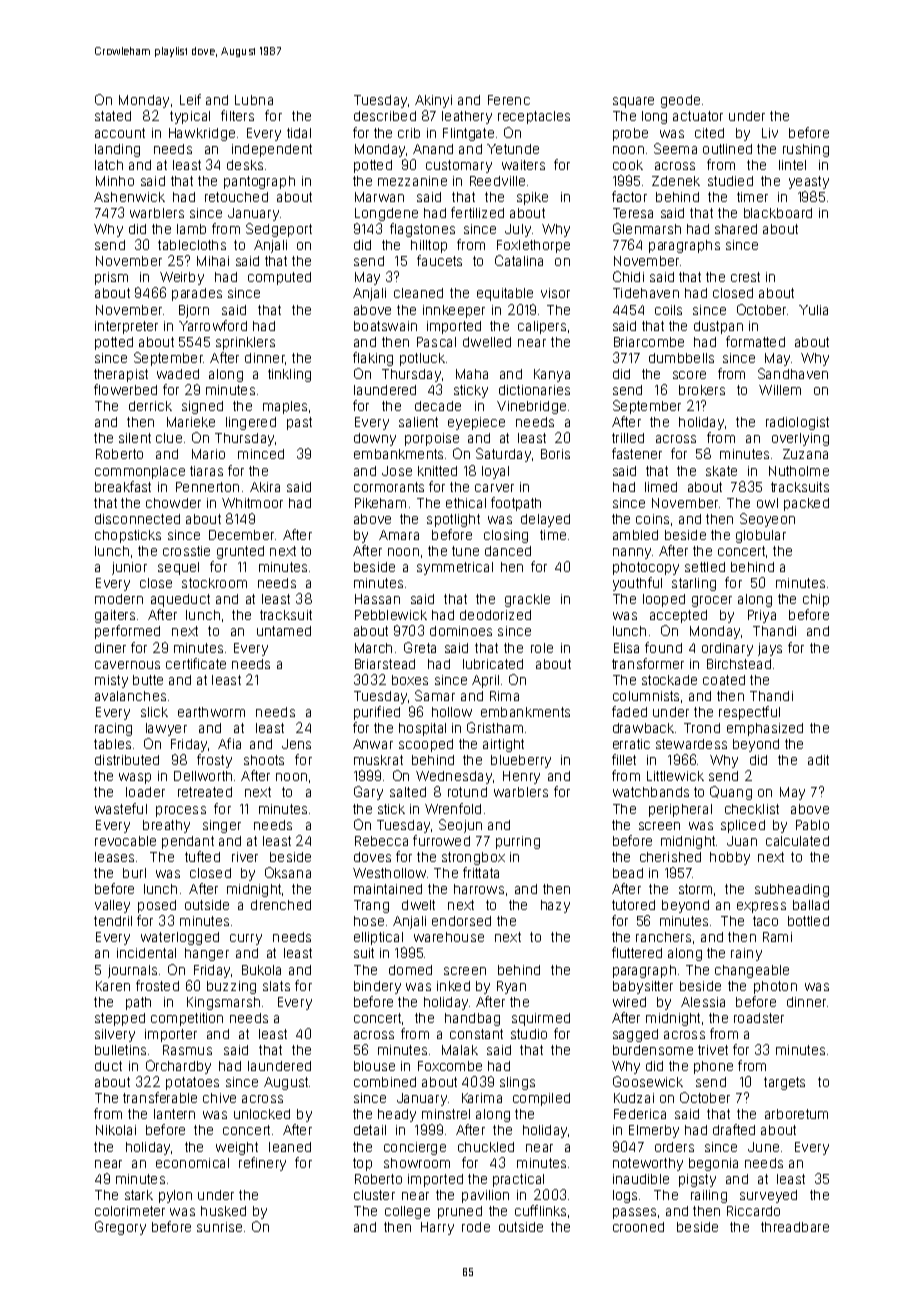 Image resolution: width=924 pixels, height=1308 pixels. I want to click on Pablo, so click(812, 825).
